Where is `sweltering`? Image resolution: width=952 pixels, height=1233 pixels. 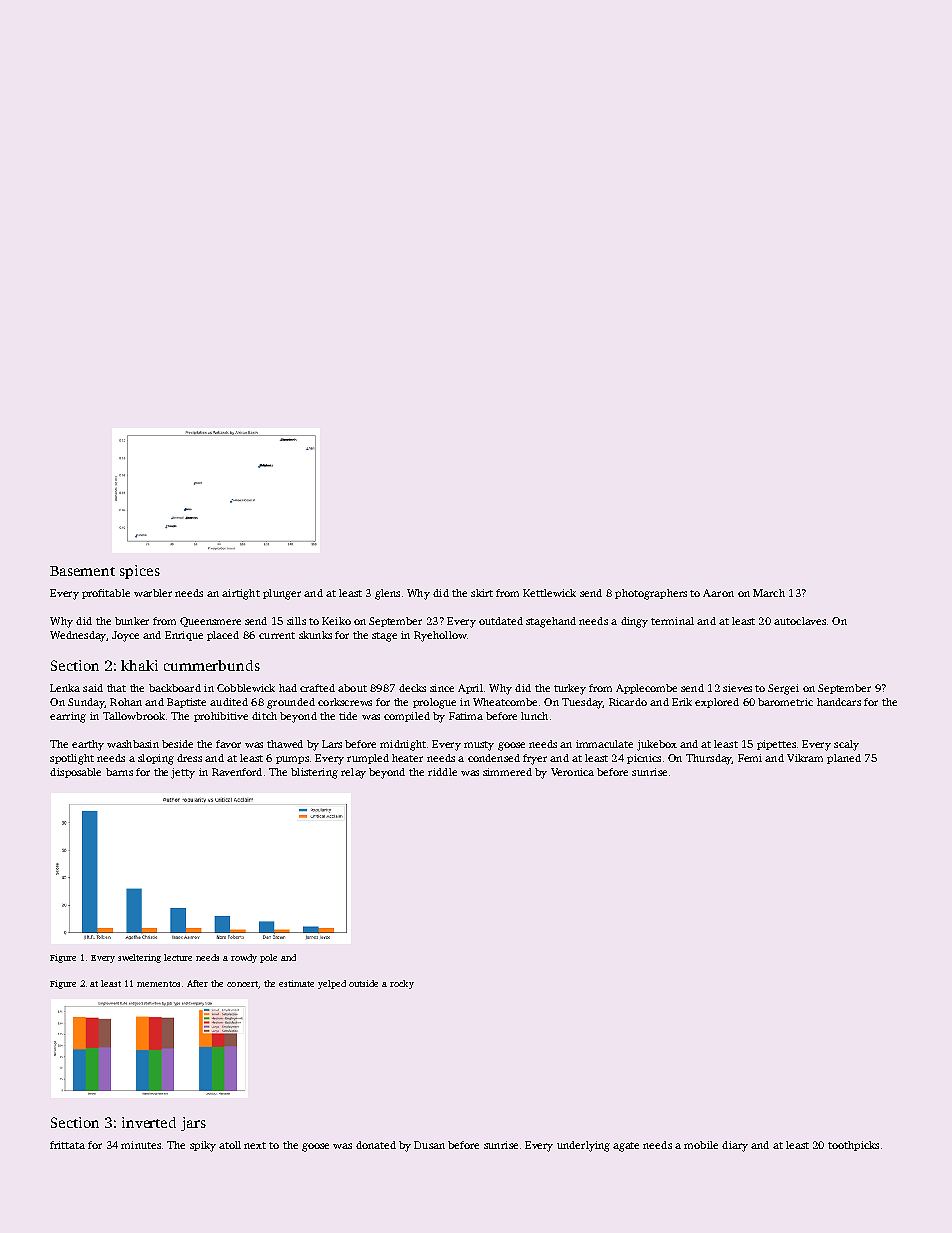 sweltering is located at coordinates (139, 958).
